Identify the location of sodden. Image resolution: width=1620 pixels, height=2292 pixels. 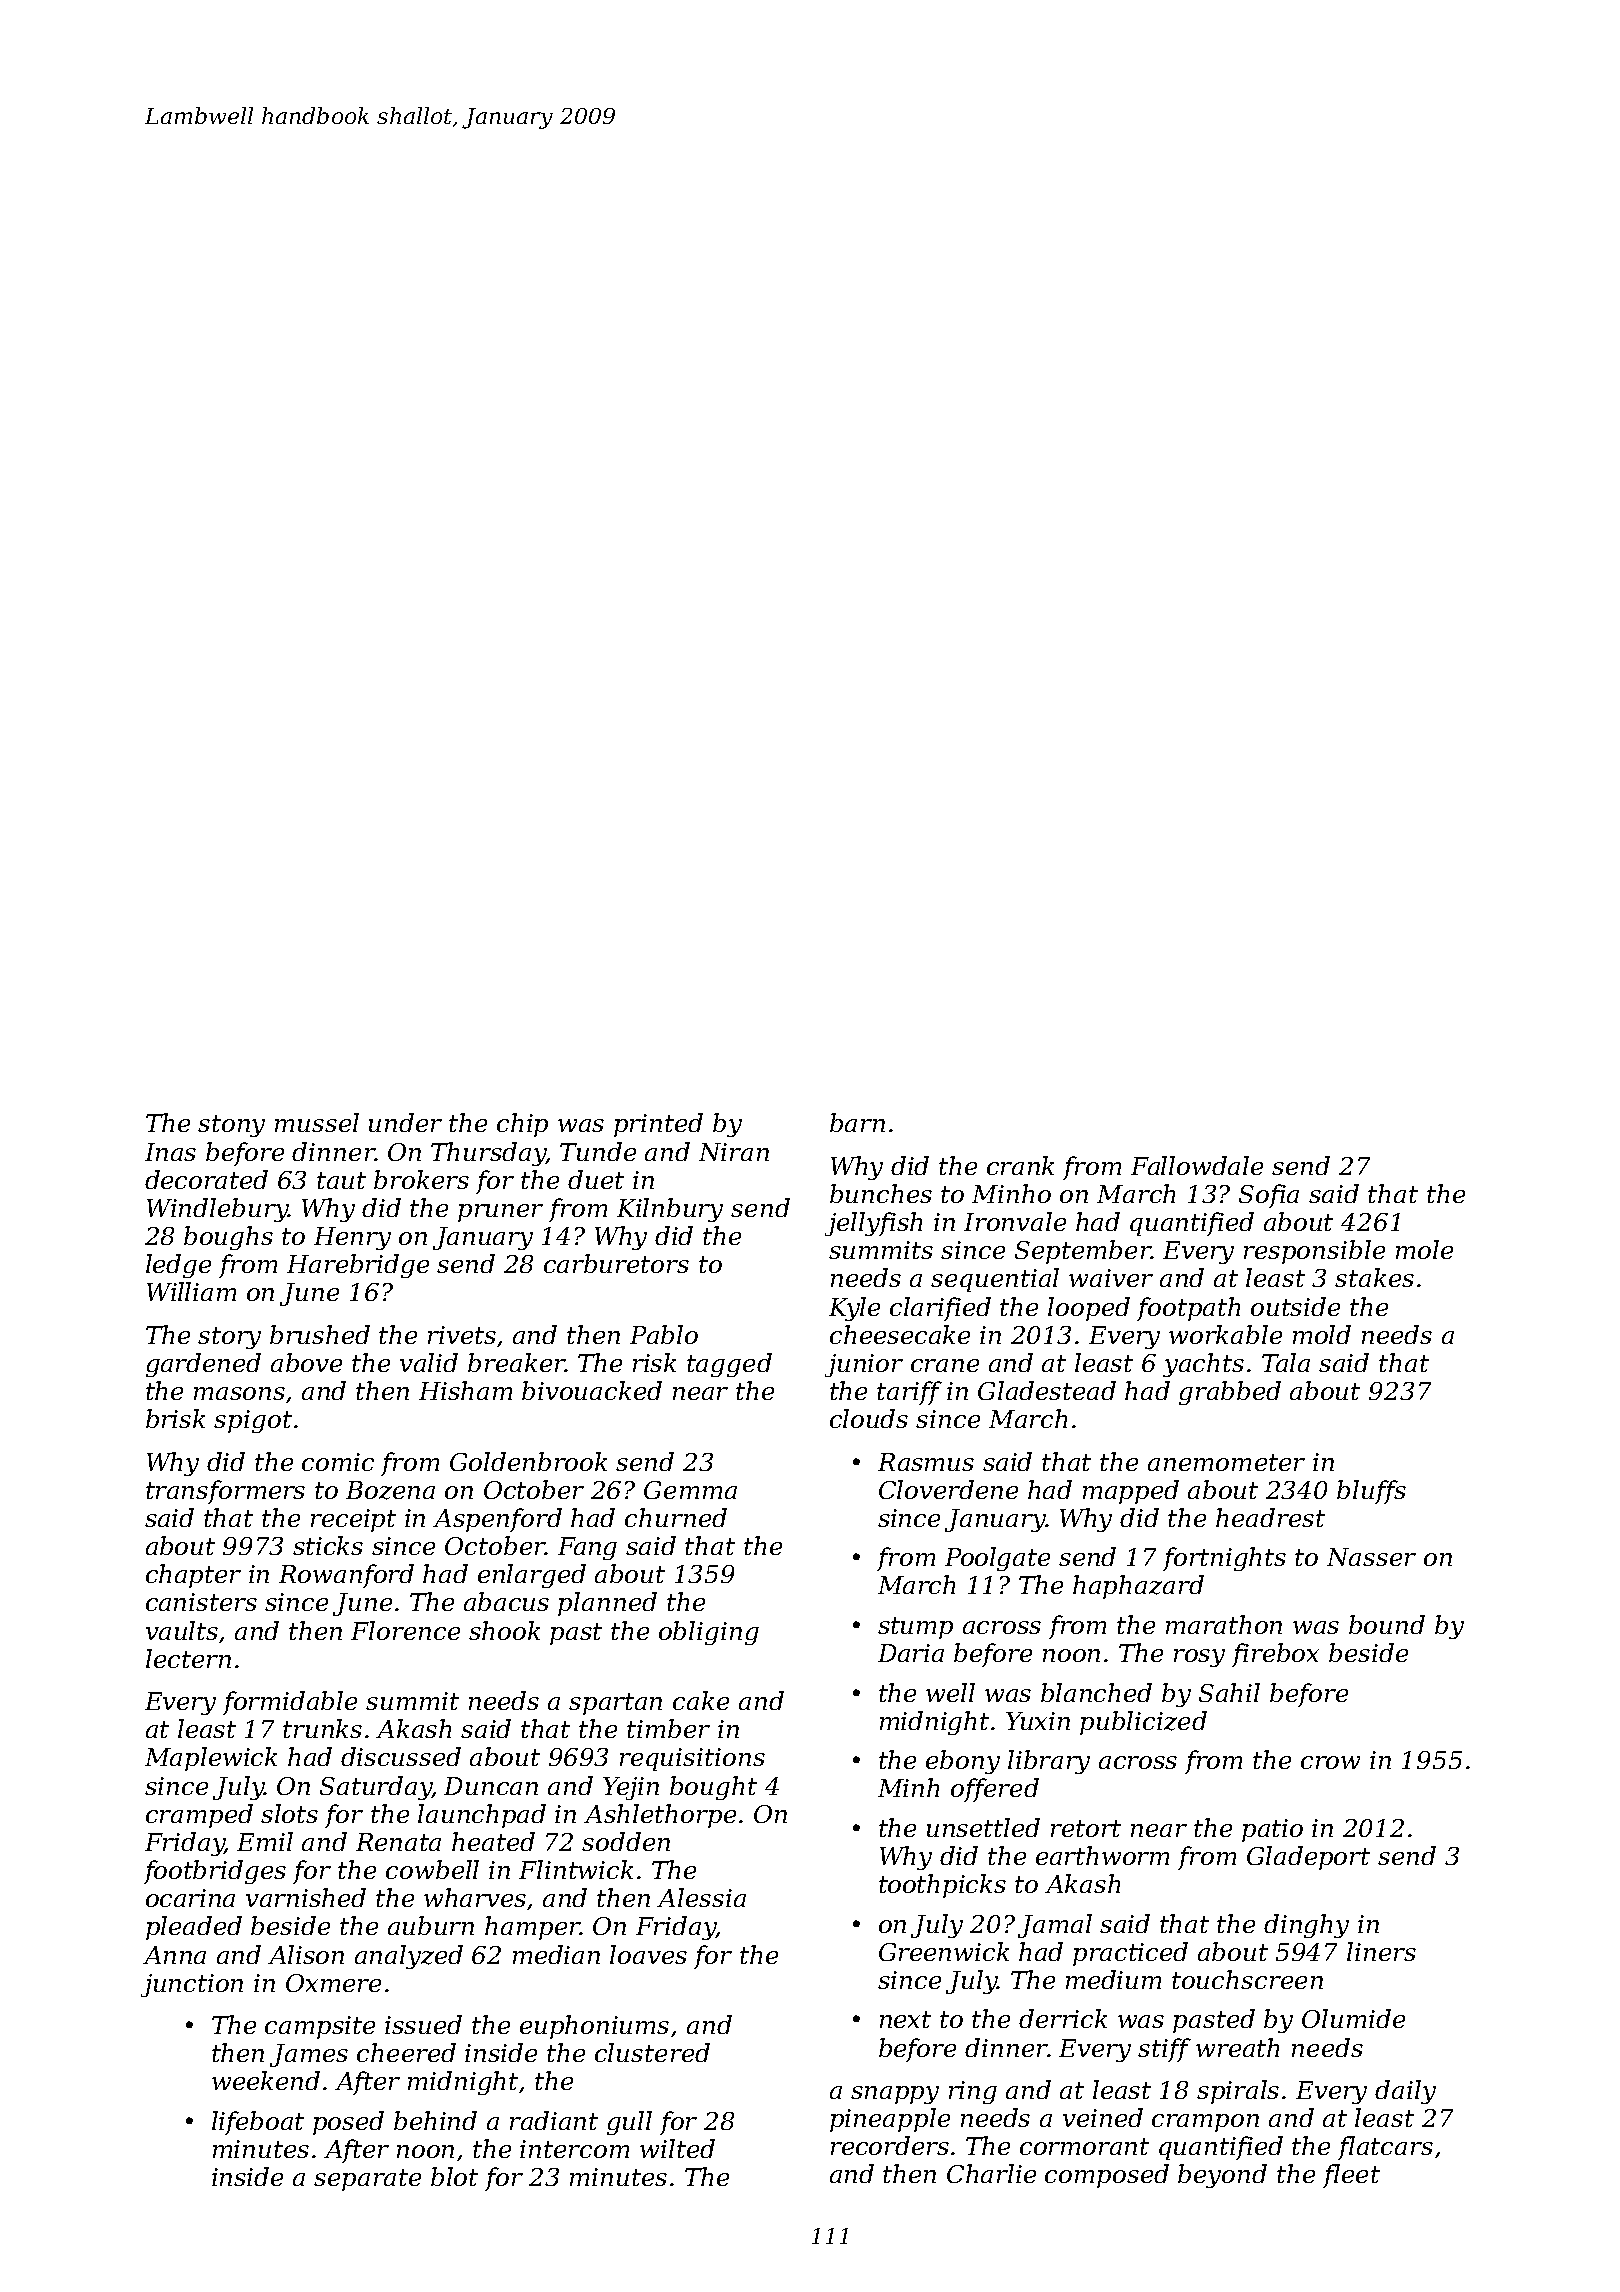
(626, 1841).
